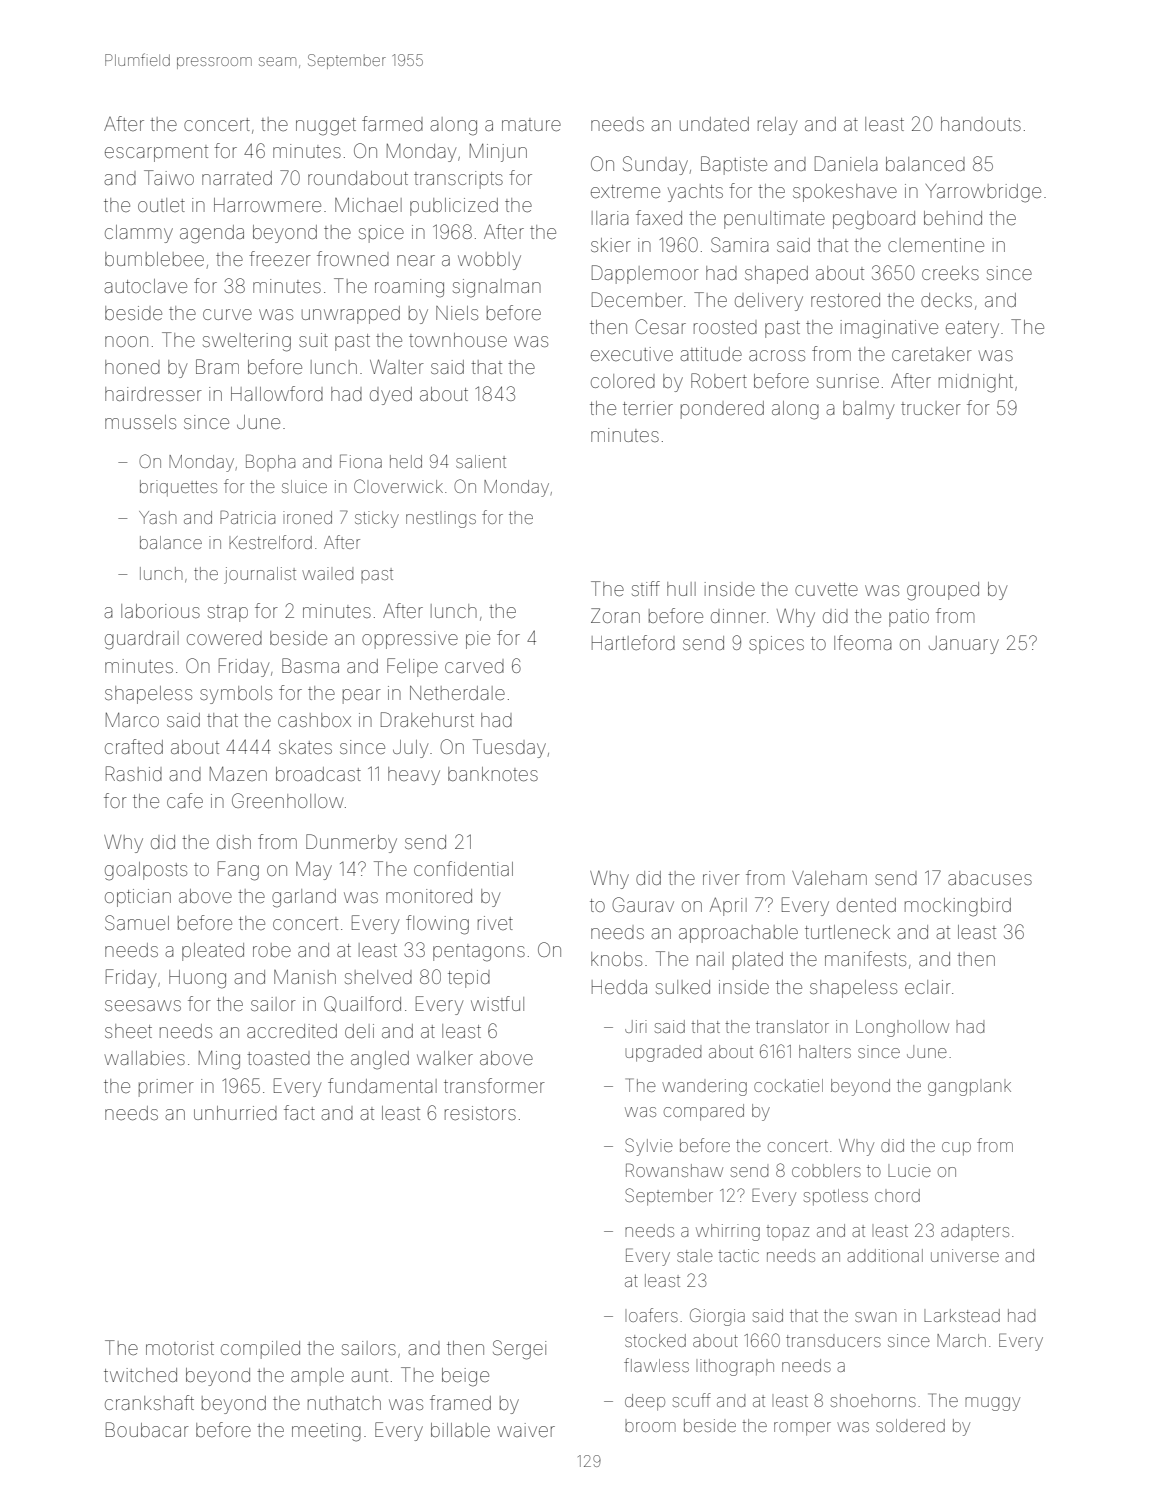  What do you see at coordinates (976, 383) in the image?
I see `midnight` at bounding box center [976, 383].
